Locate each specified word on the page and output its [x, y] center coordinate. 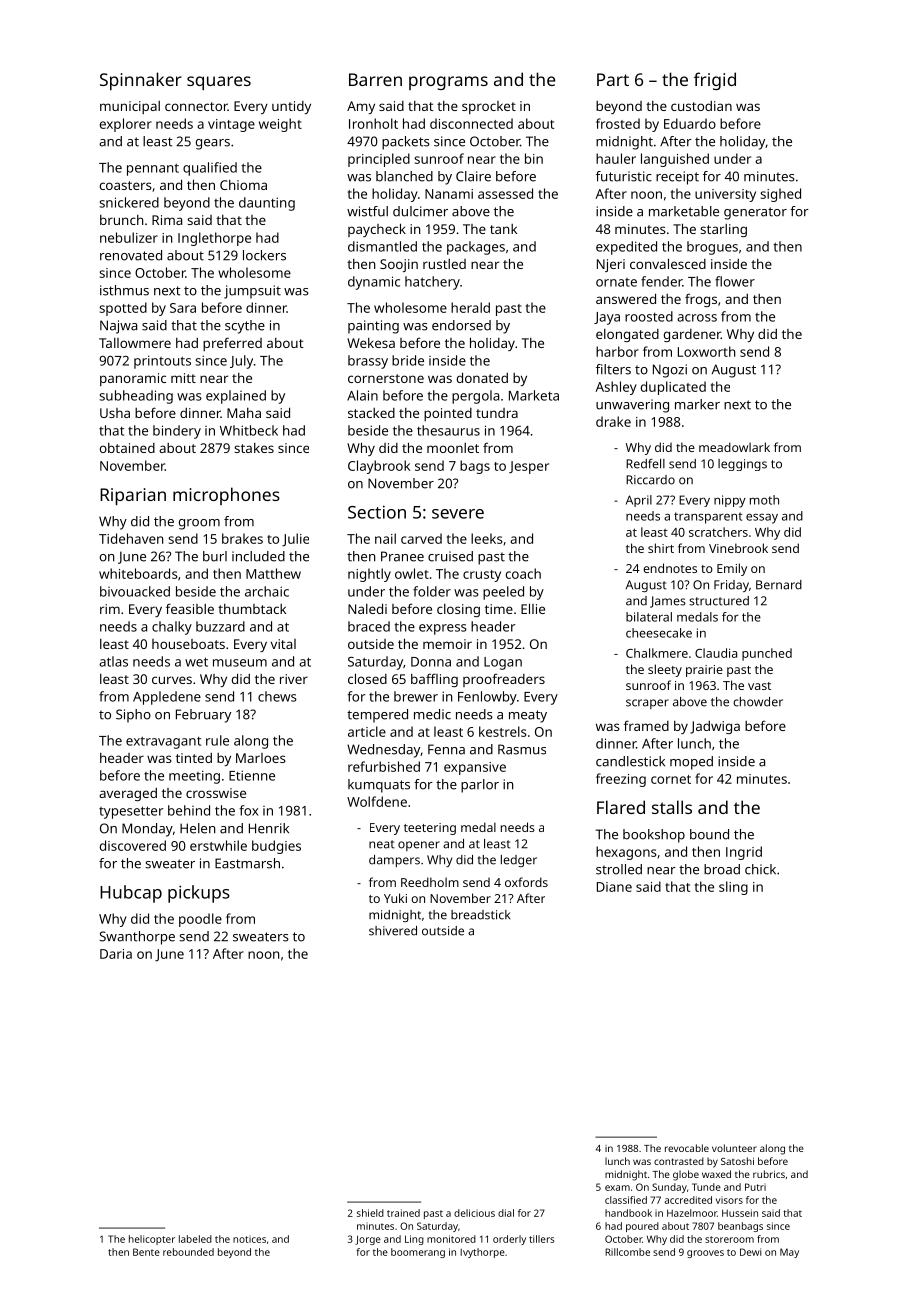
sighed [780, 195]
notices [249, 1239]
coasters [126, 185]
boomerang [418, 1253]
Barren [375, 79]
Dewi [750, 1252]
